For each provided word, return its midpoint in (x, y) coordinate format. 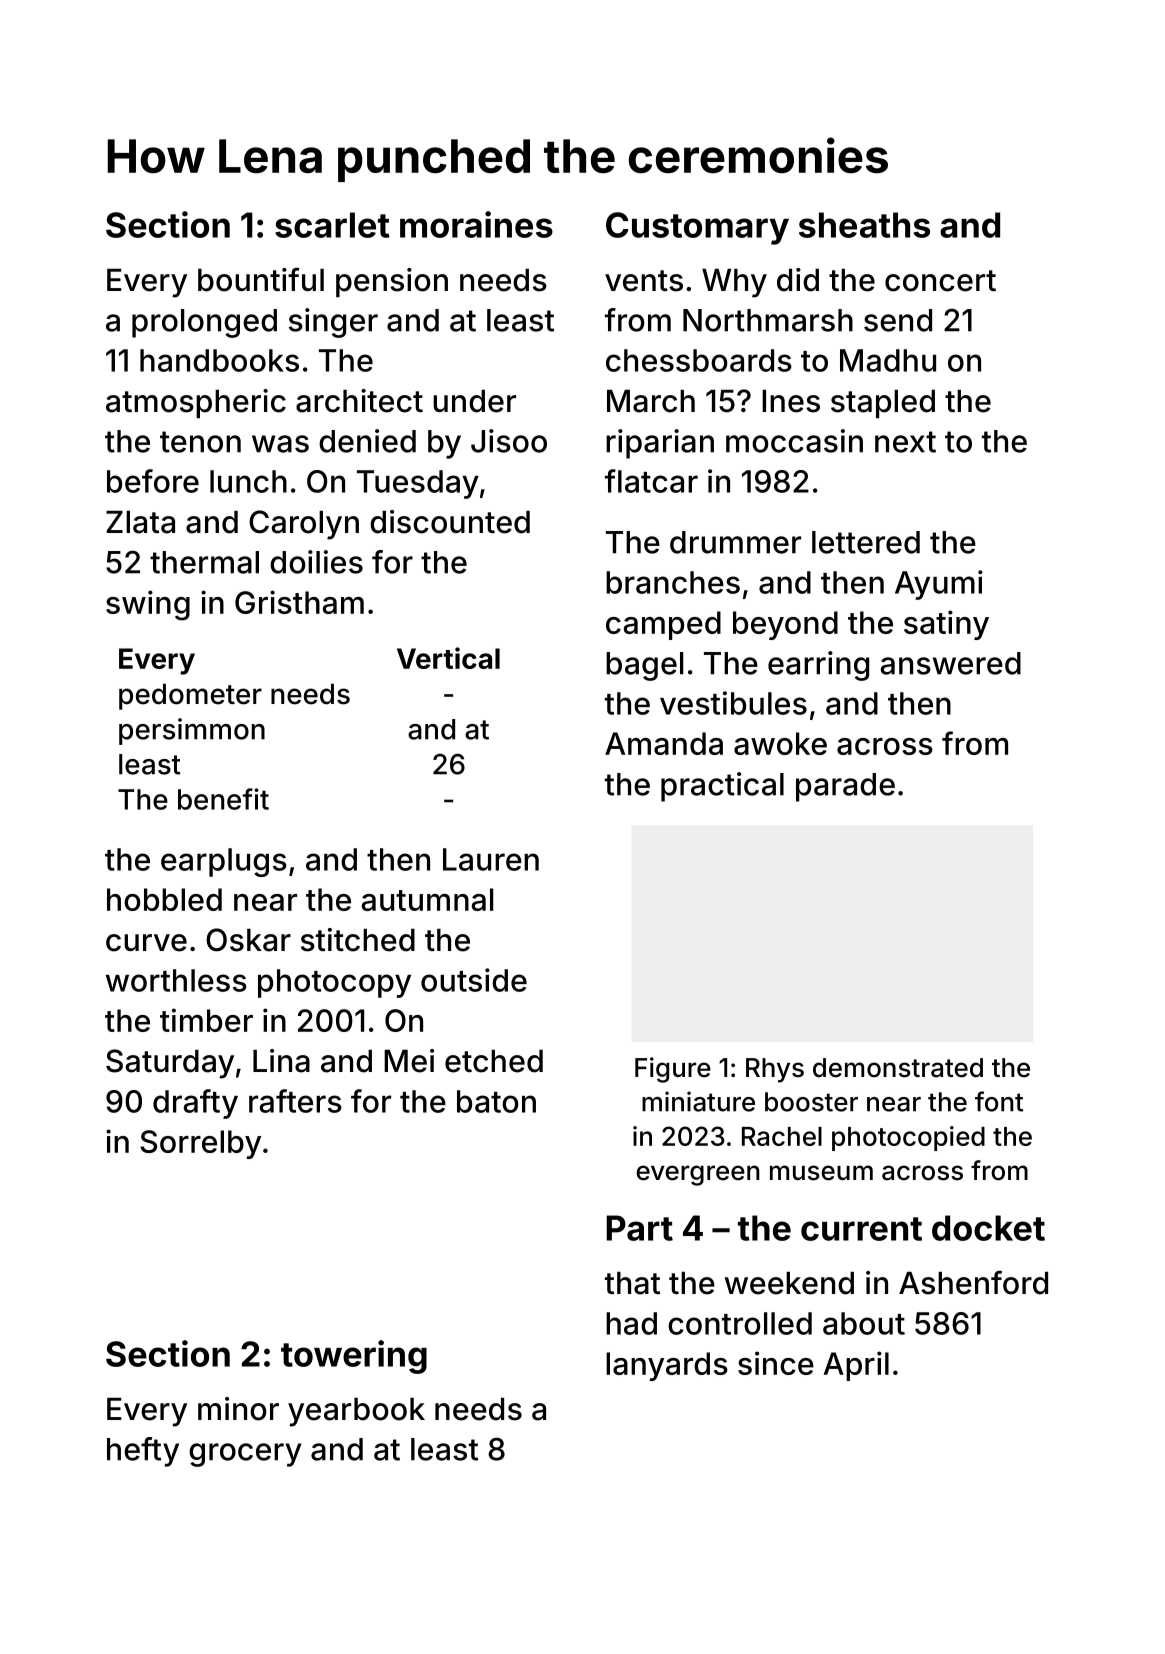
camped (663, 625)
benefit (223, 799)
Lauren (491, 859)
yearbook (356, 1412)
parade (845, 787)
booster (811, 1102)
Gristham (299, 602)
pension (392, 282)
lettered (866, 542)
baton (496, 1101)
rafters (295, 1101)
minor (238, 1409)
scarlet (332, 225)
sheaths (864, 225)
